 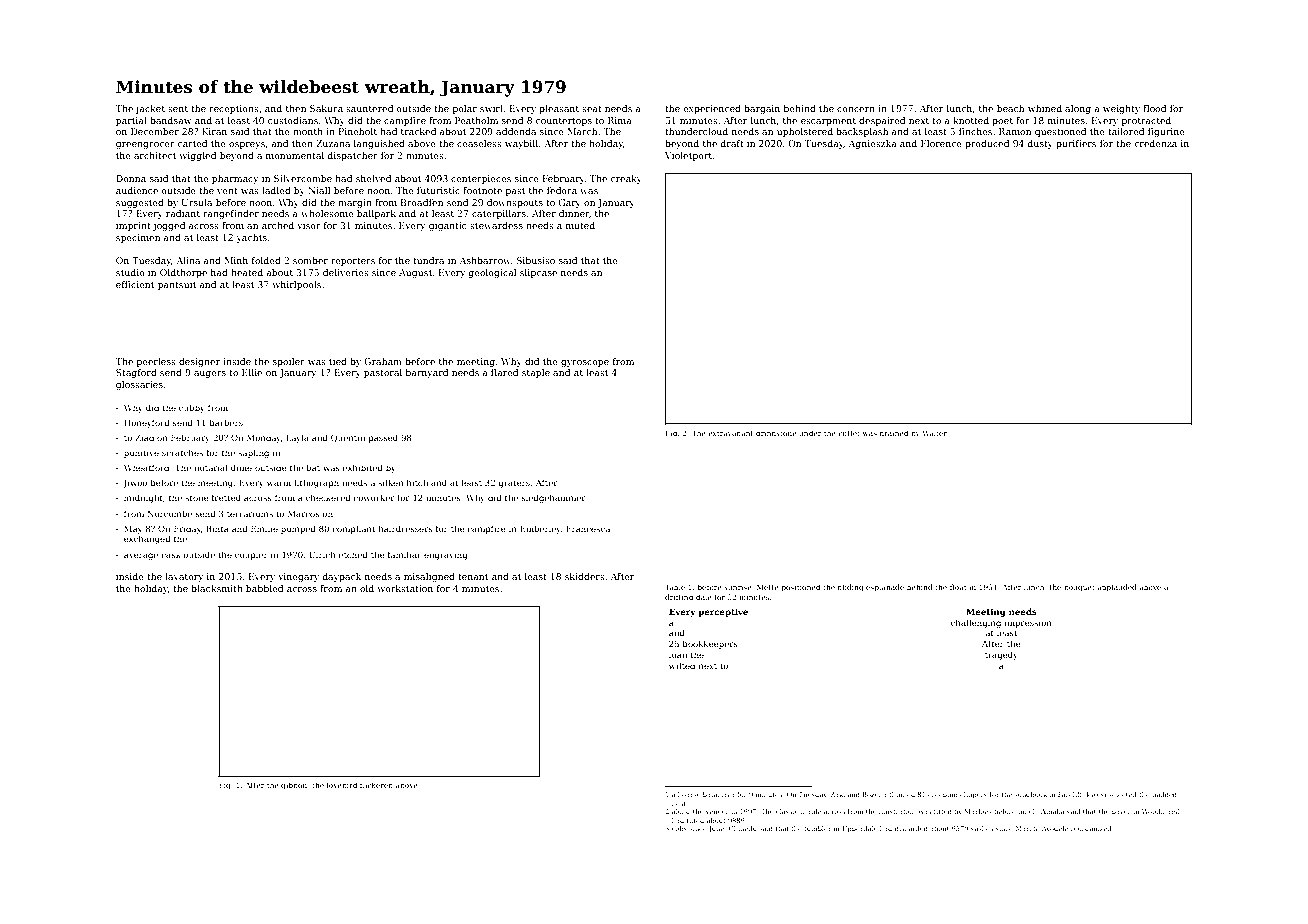 I want to click on muted, so click(x=580, y=225).
